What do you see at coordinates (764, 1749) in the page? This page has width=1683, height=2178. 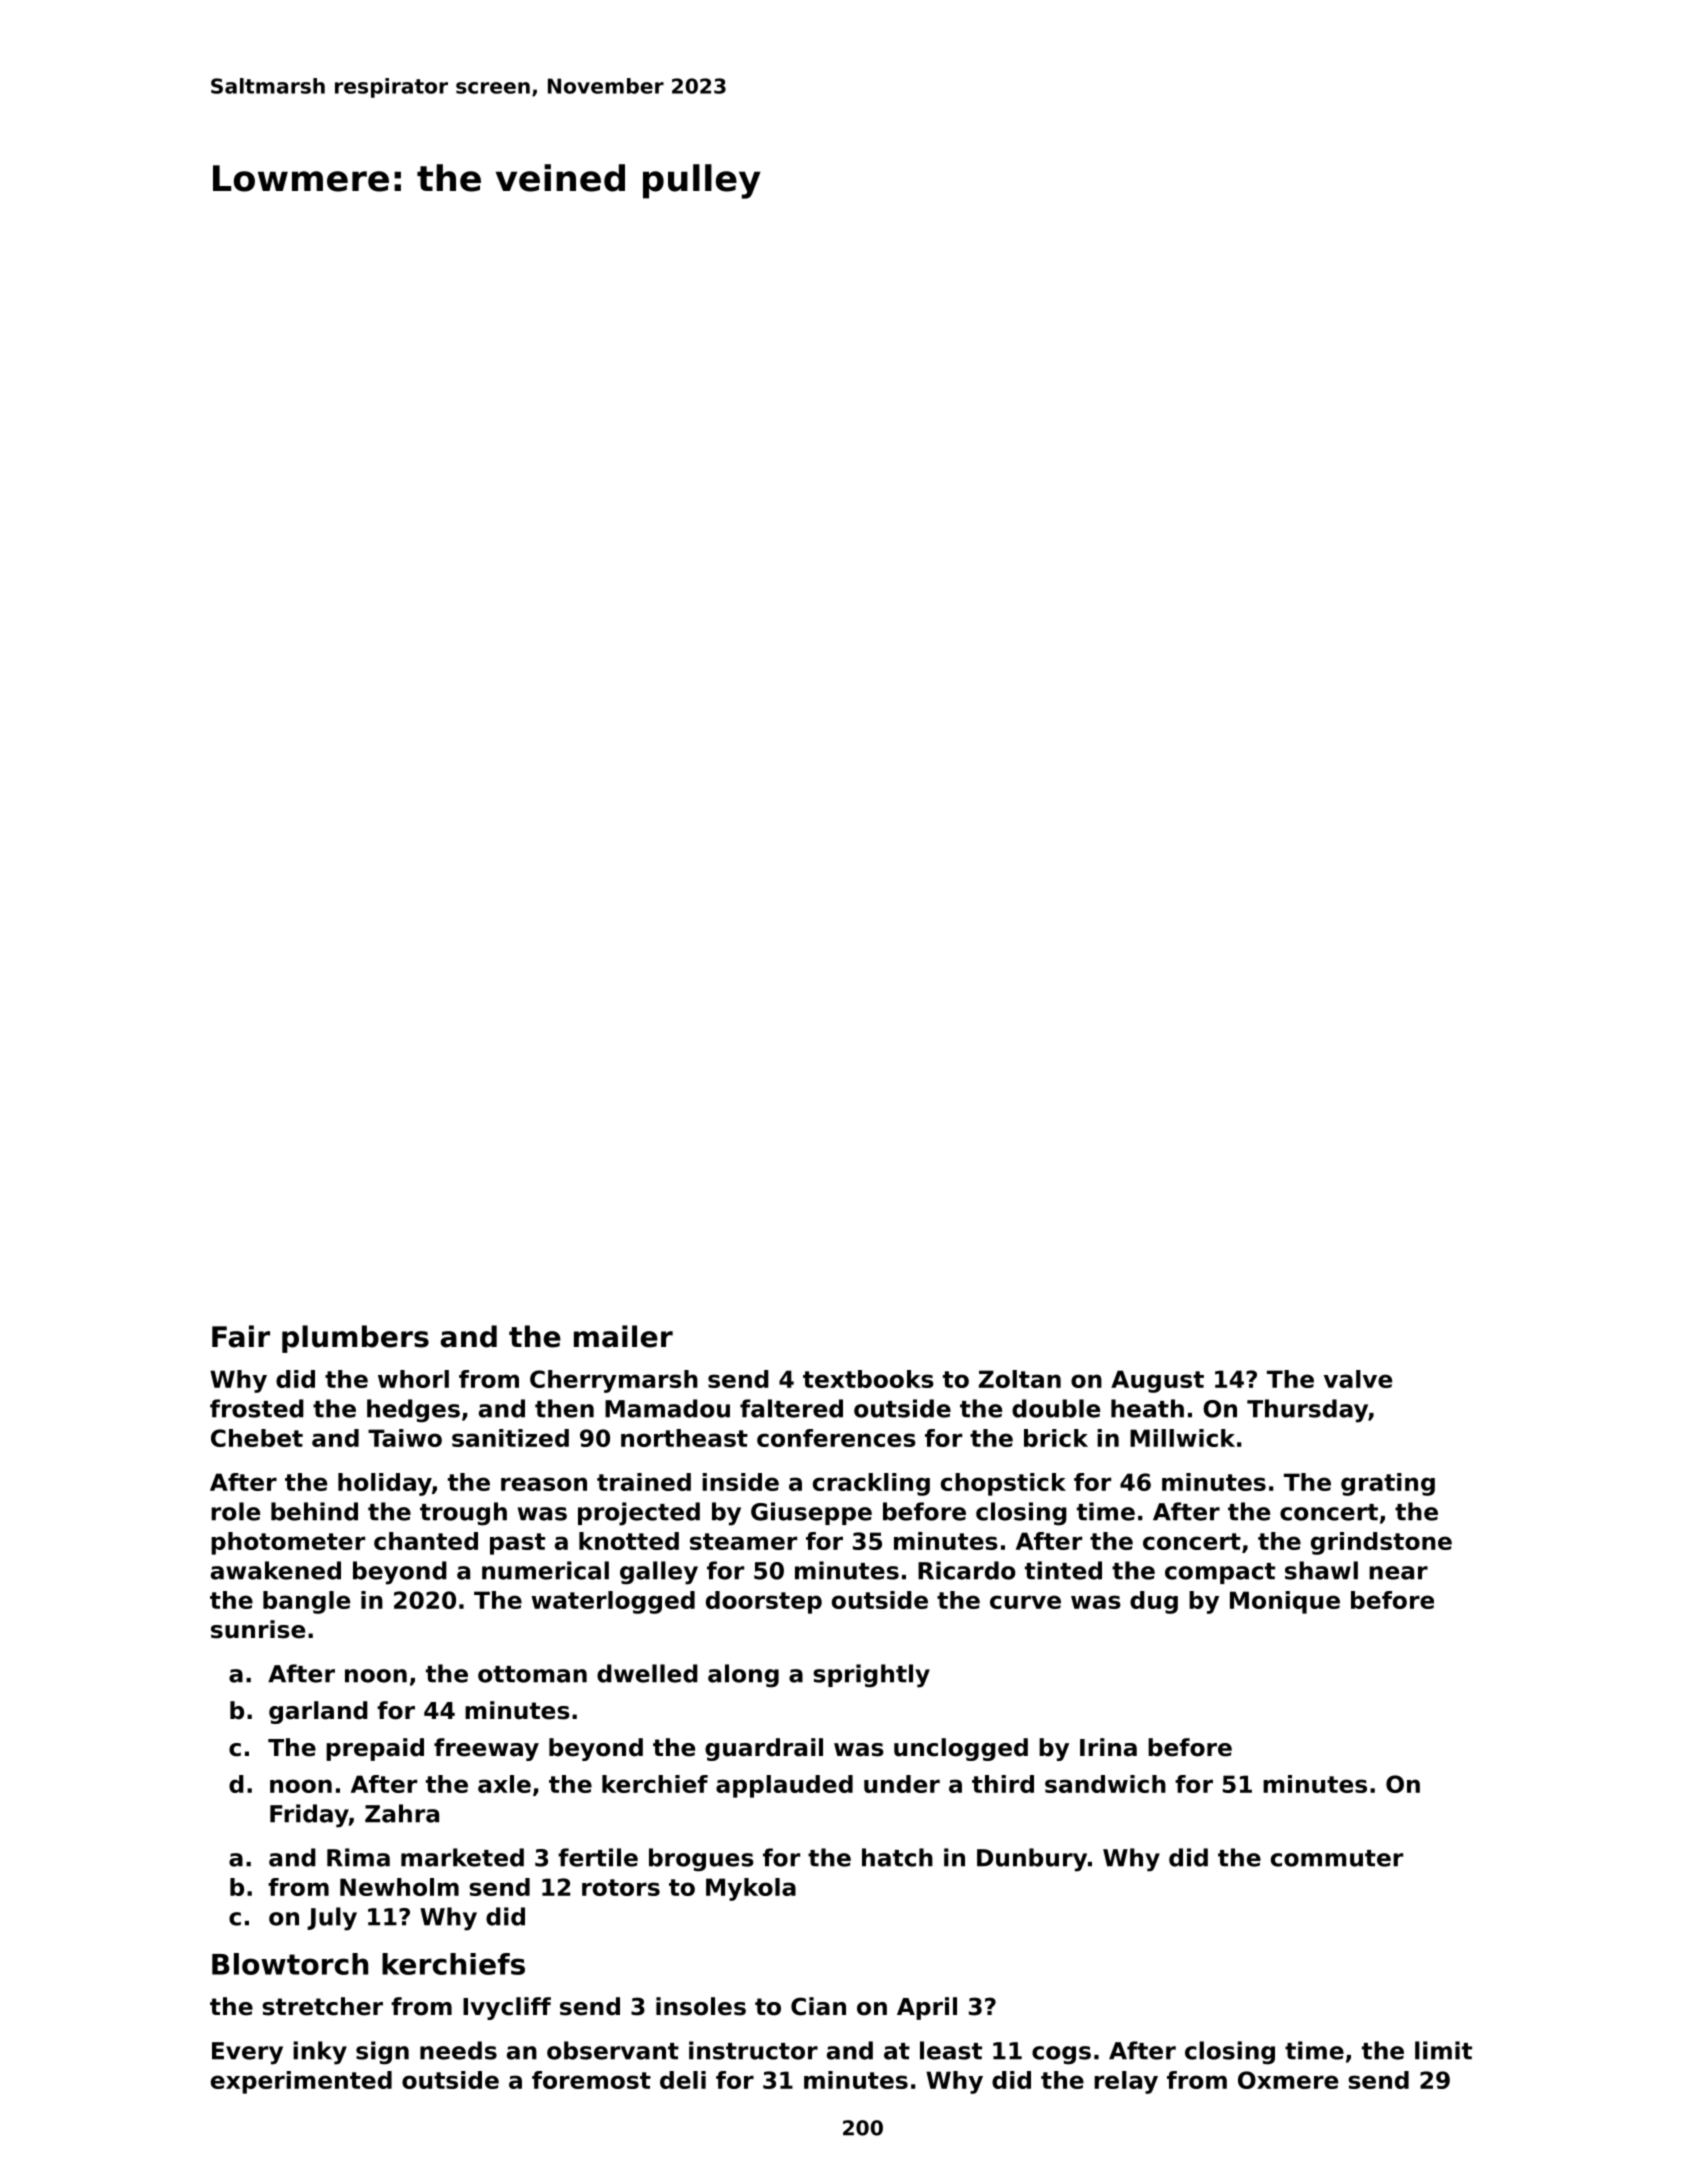 I see `guardrail` at bounding box center [764, 1749].
